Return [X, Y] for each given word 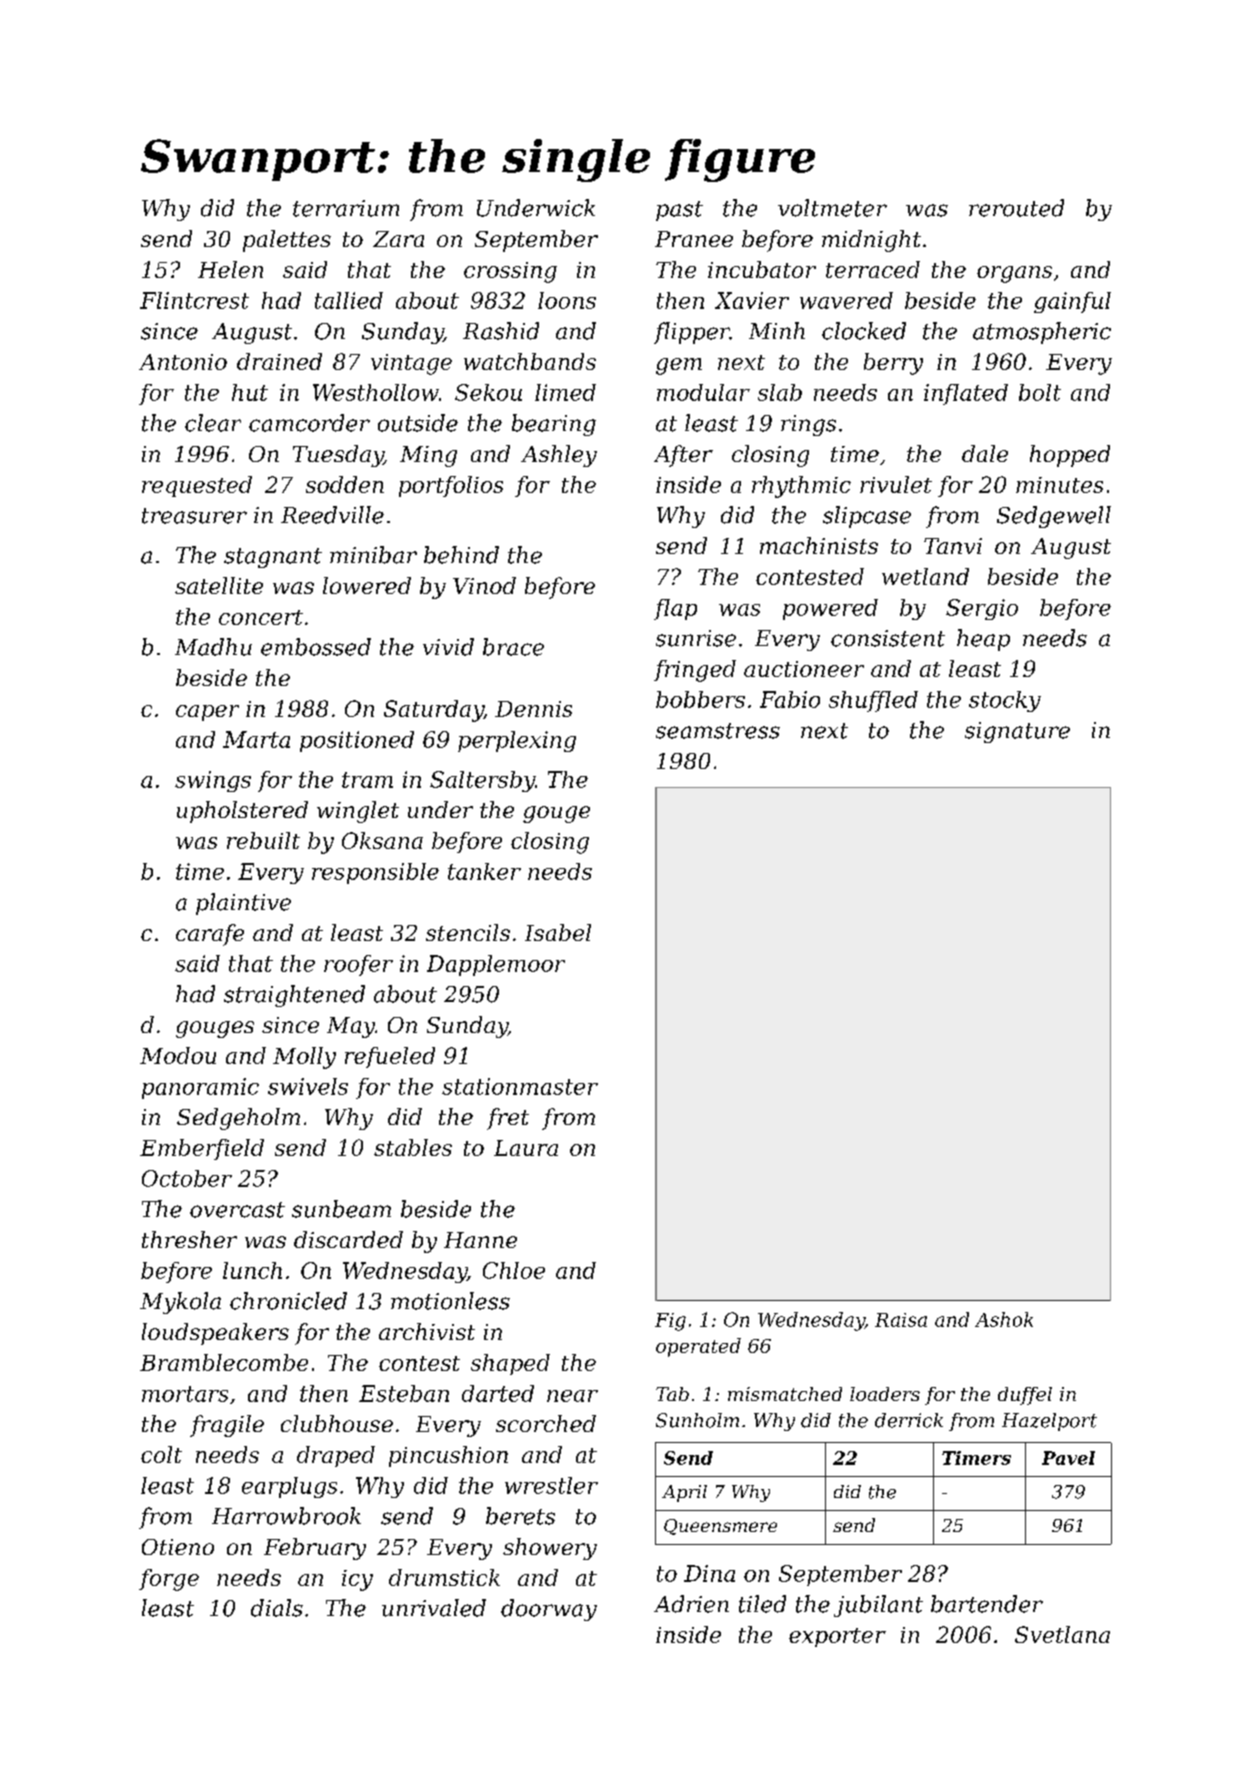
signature [1017, 732]
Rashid [501, 331]
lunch [252, 1270]
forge [169, 1580]
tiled [762, 1604]
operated [698, 1347]
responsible [375, 873]
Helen [230, 269]
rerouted [1016, 208]
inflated [966, 394]
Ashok [1004, 1319]
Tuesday [338, 456]
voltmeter [832, 208]
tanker [484, 871]
